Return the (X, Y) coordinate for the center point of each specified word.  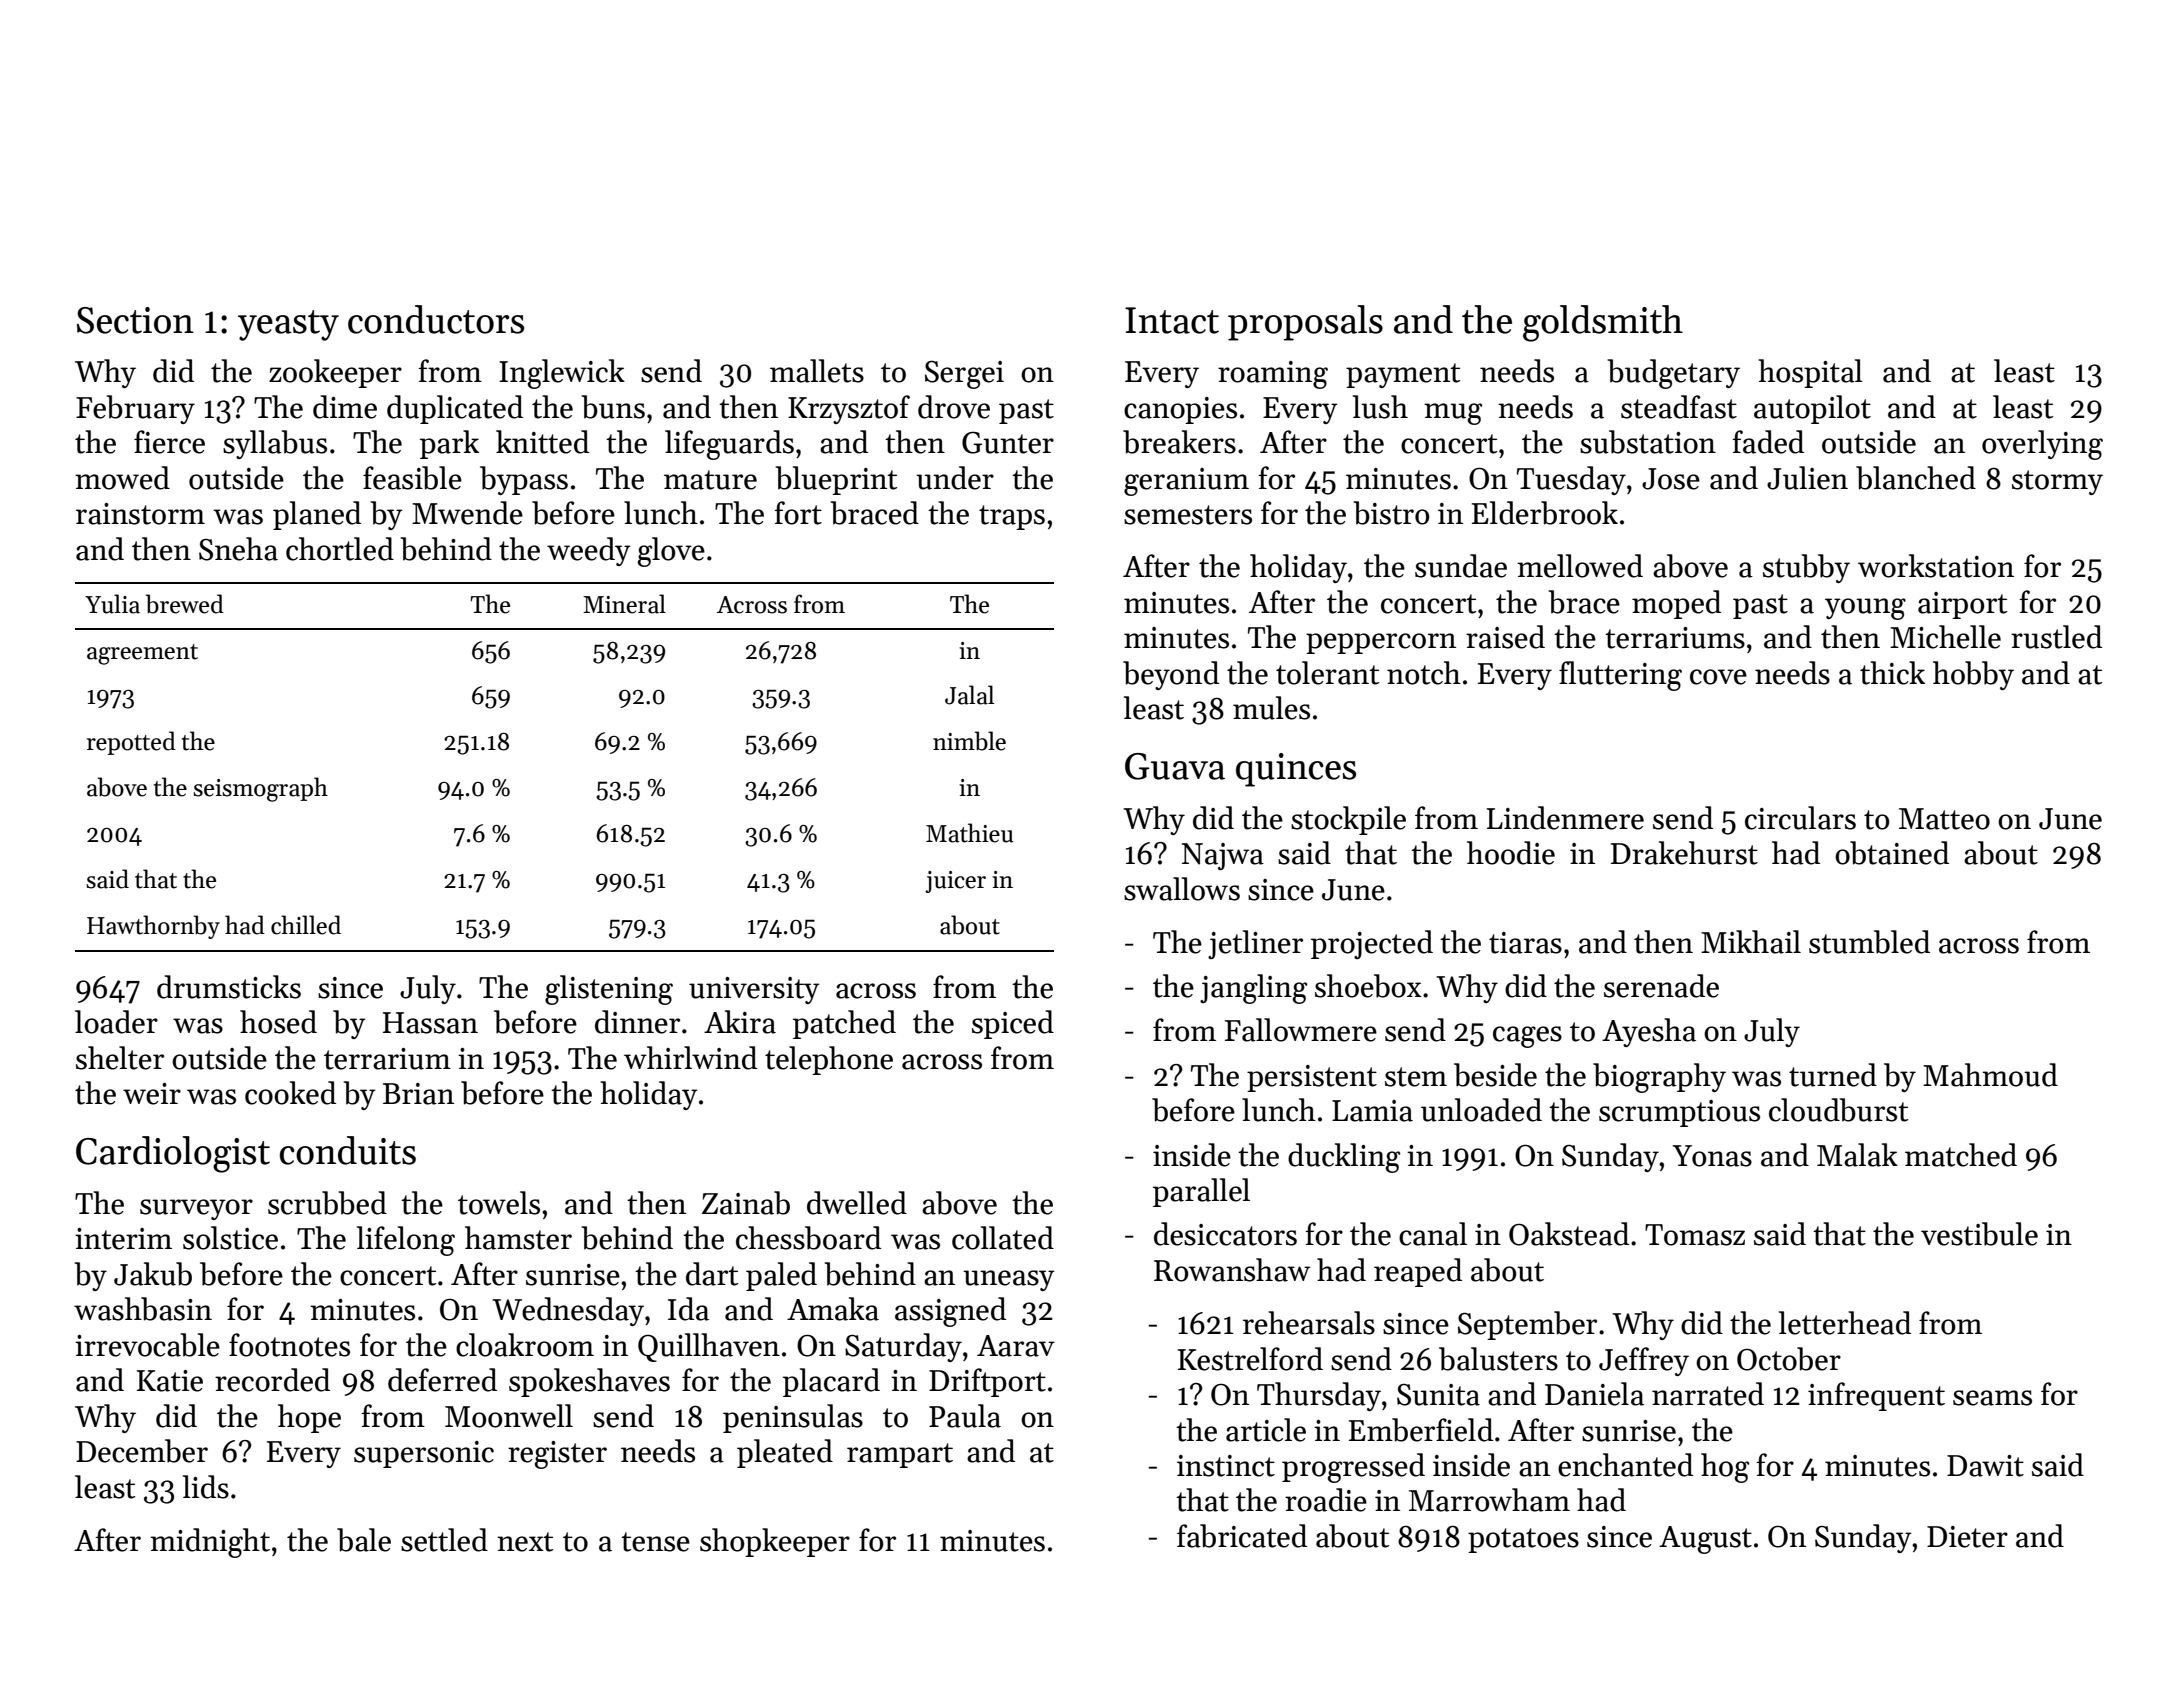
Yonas (1712, 1156)
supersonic (424, 1454)
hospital (1810, 373)
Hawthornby (153, 927)
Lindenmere (1565, 818)
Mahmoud (1990, 1075)
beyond (1171, 675)
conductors (436, 319)
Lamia (1372, 1111)
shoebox (1368, 986)
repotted (131, 743)
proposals (1305, 323)
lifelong (406, 1241)
